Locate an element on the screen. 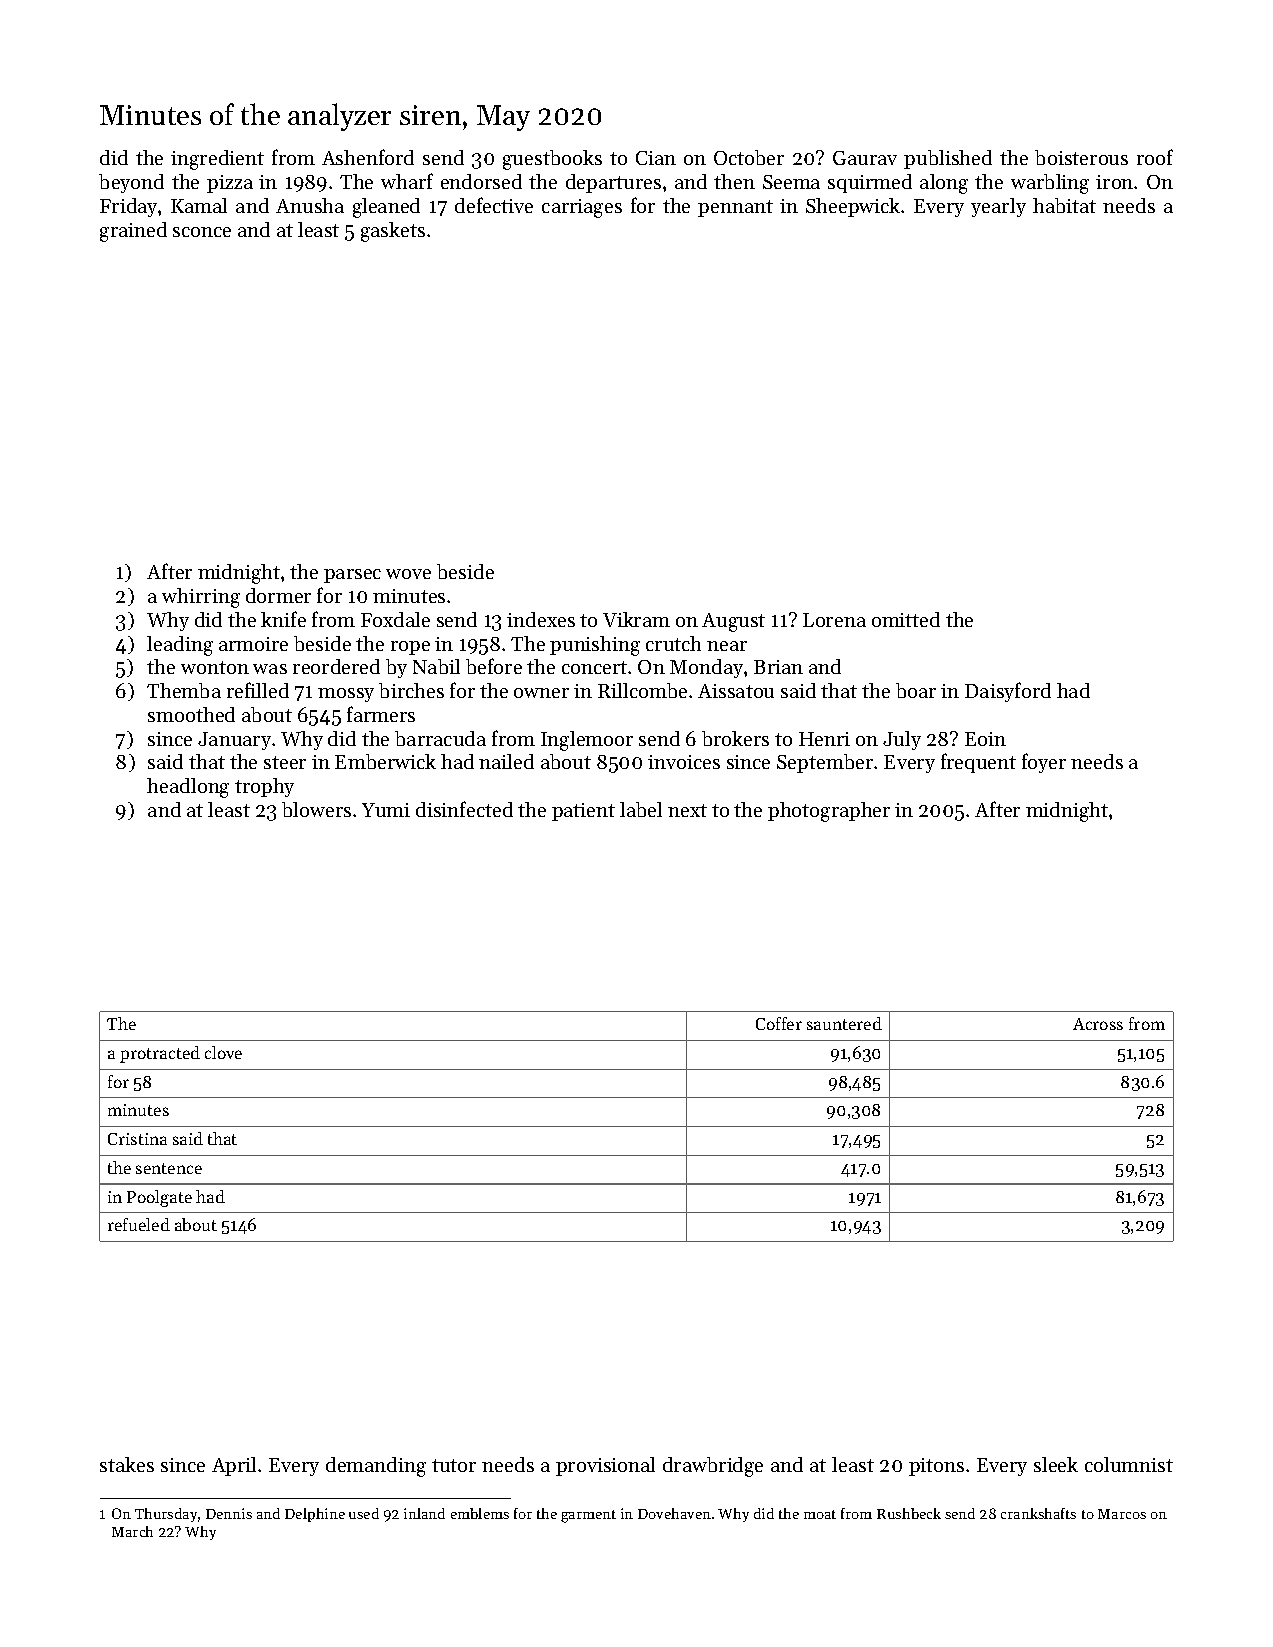  omitted is located at coordinates (906, 619).
